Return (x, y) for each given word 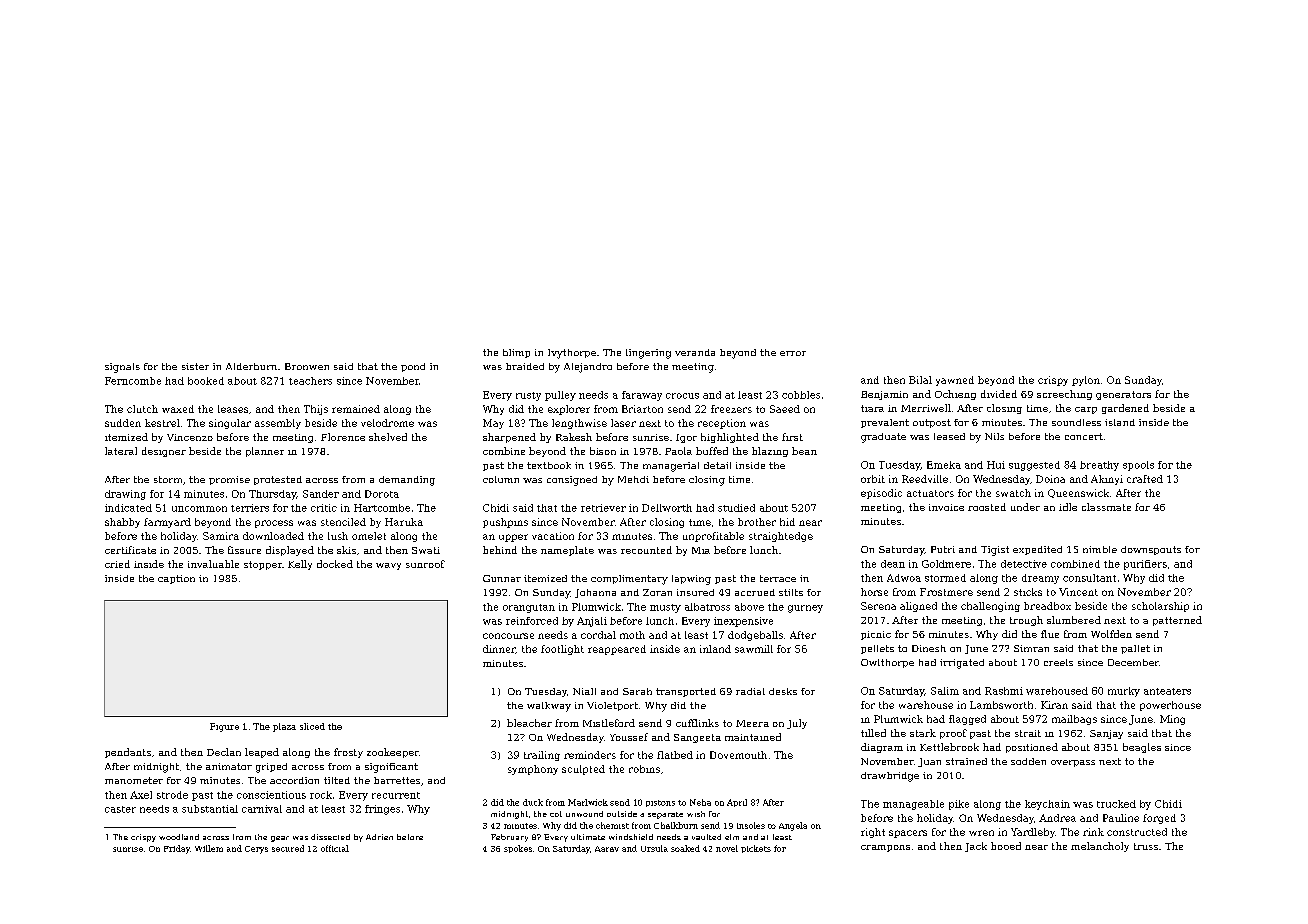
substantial (210, 809)
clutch (142, 409)
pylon (1086, 381)
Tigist (995, 551)
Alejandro (588, 368)
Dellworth (667, 508)
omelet (369, 536)
